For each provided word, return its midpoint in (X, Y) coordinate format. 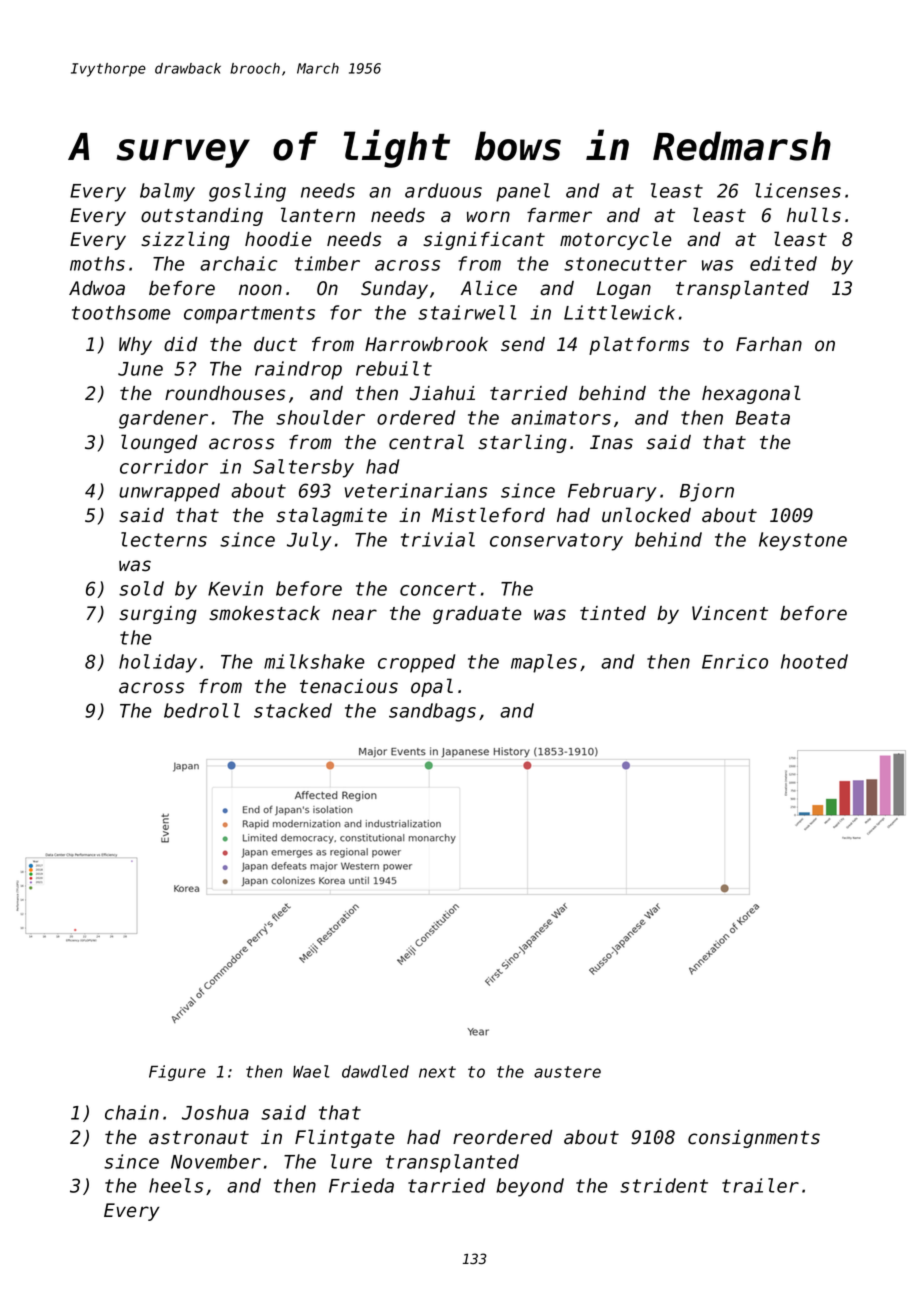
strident (664, 1185)
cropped (416, 663)
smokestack (264, 613)
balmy (167, 192)
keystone (803, 541)
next (437, 1072)
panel (523, 192)
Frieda (361, 1185)
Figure (177, 1073)
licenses (798, 190)
